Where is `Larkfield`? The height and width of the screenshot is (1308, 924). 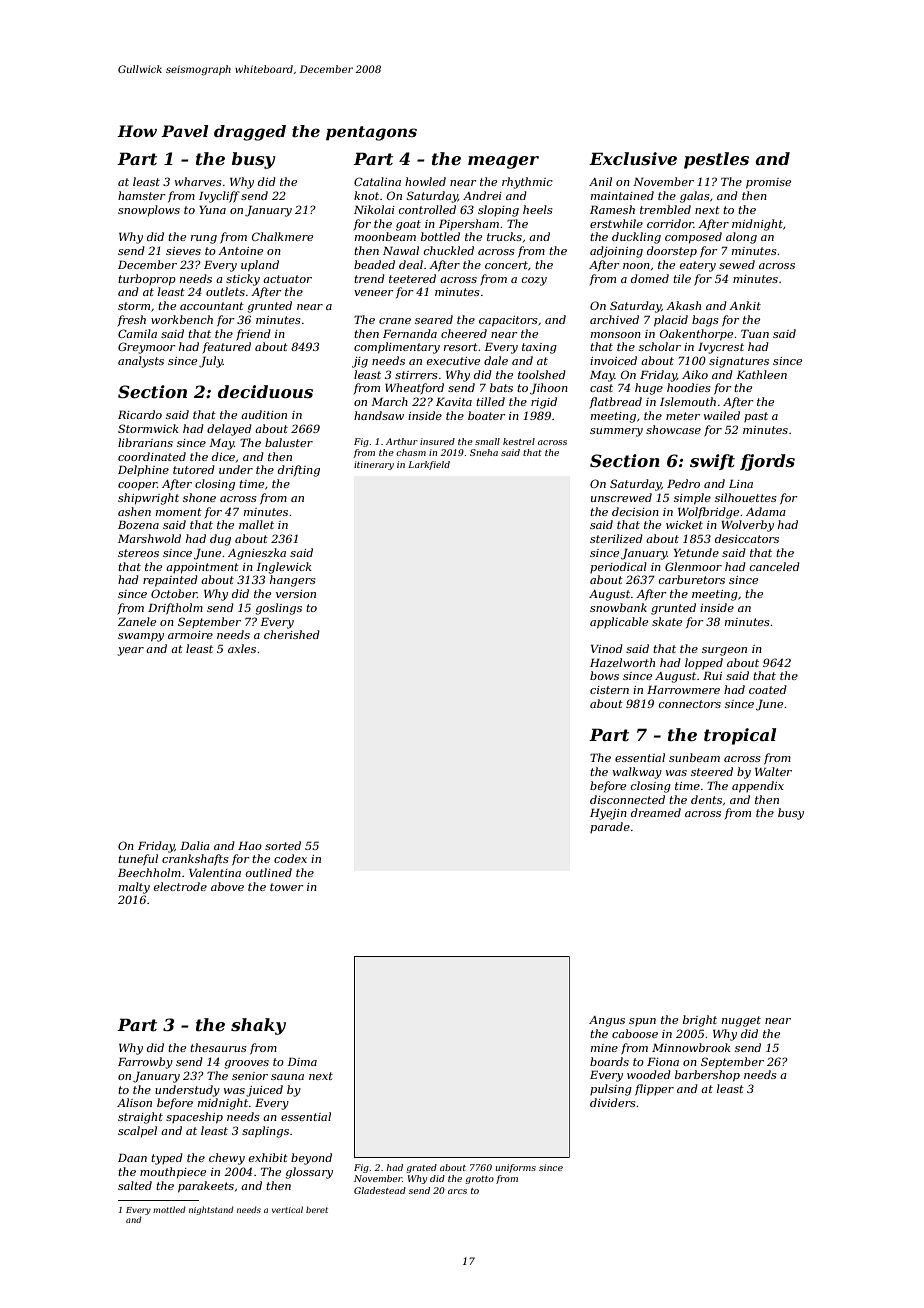
Larkfield is located at coordinates (429, 465).
